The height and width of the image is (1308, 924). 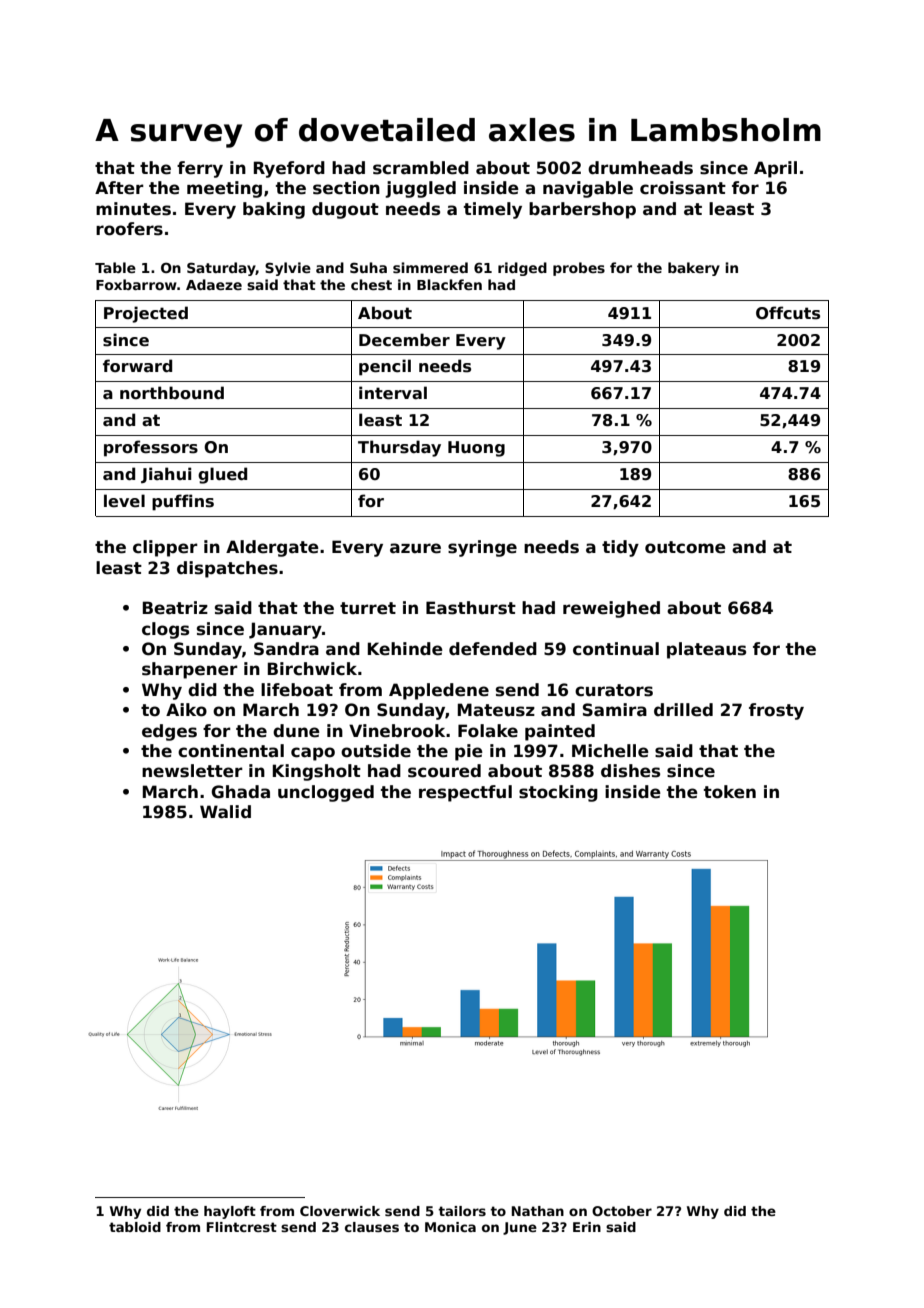 I want to click on interval, so click(x=393, y=393).
